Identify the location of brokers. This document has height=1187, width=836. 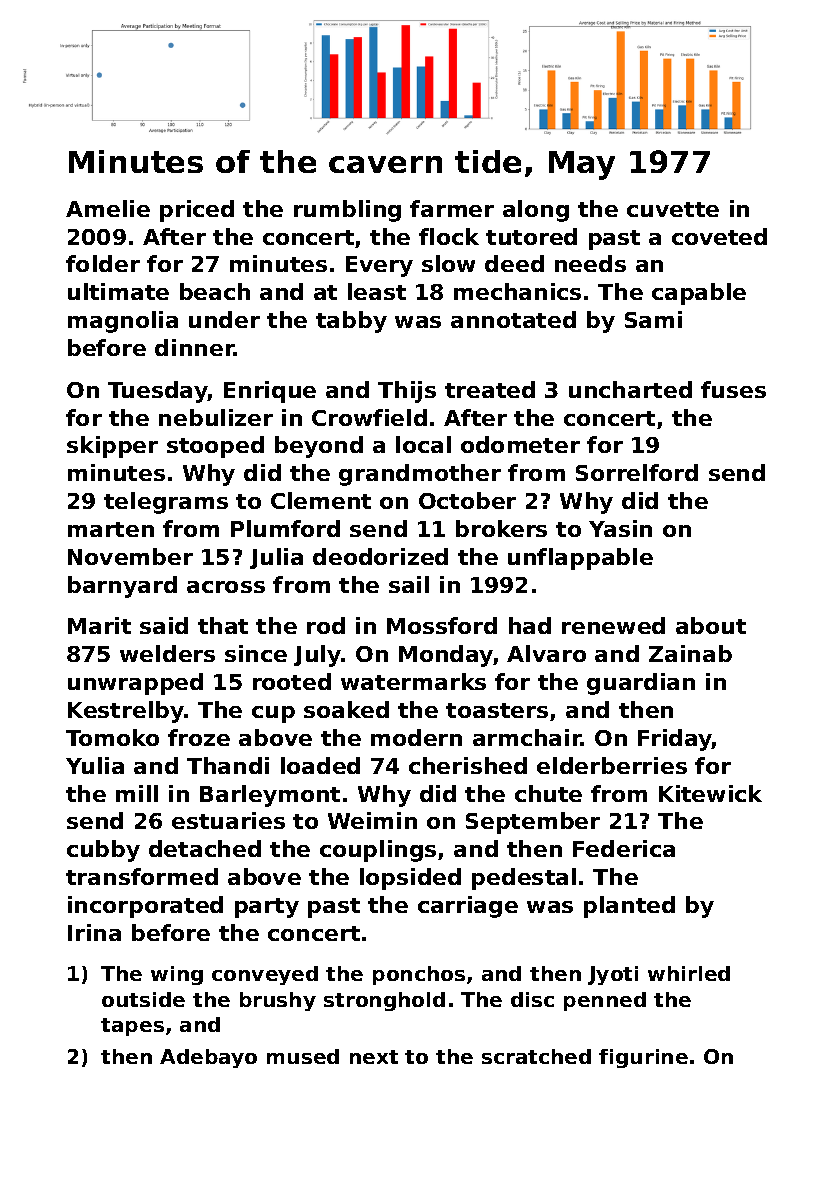
(501, 528).
